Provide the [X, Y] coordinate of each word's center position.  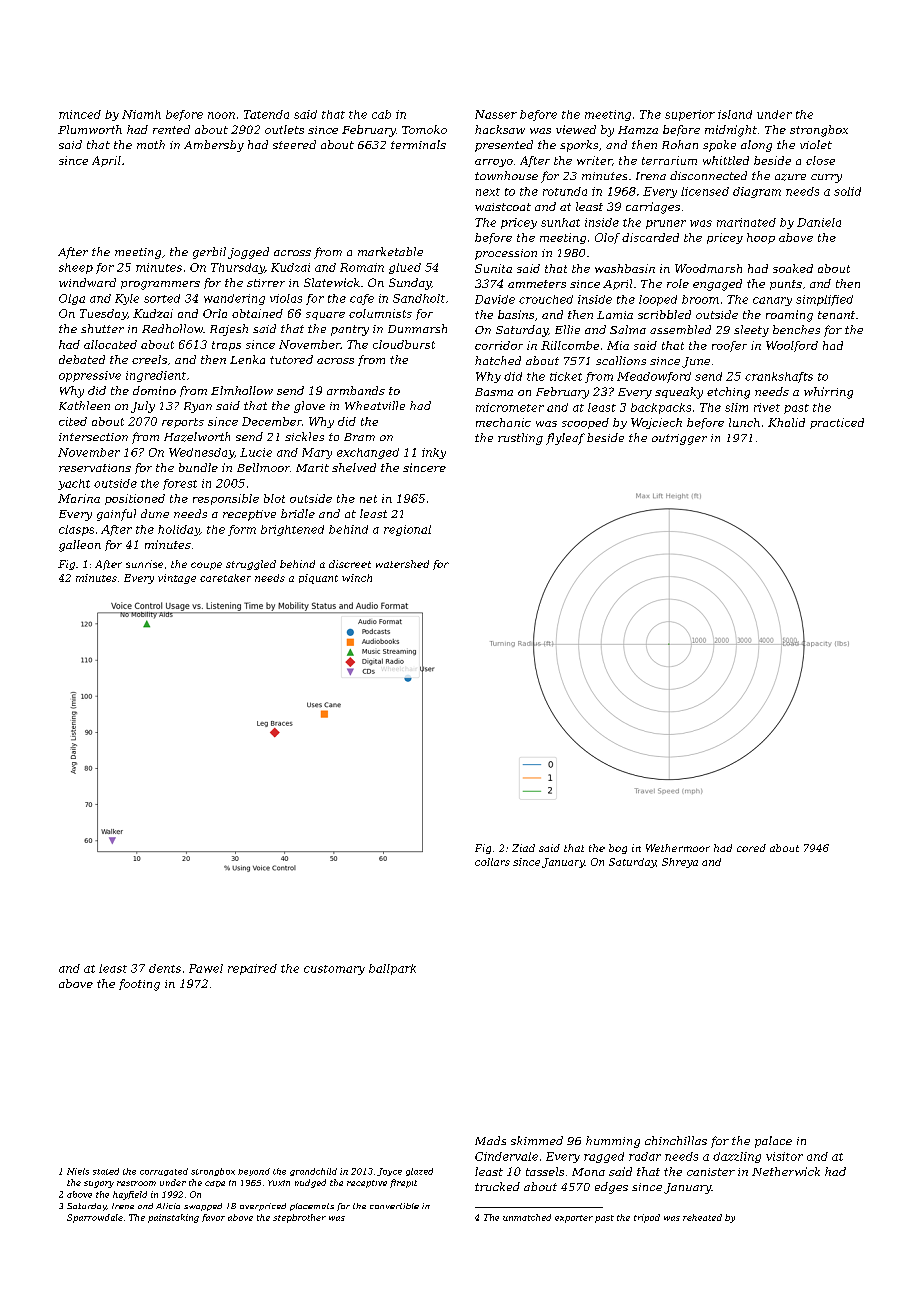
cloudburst [404, 344]
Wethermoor [678, 848]
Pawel [206, 968]
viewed [576, 129]
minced [80, 114]
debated [82, 359]
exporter [574, 1219]
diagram [757, 192]
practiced [837, 423]
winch [357, 578]
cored [751, 848]
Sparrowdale [95, 1218]
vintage [177, 579]
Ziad [523, 848]
